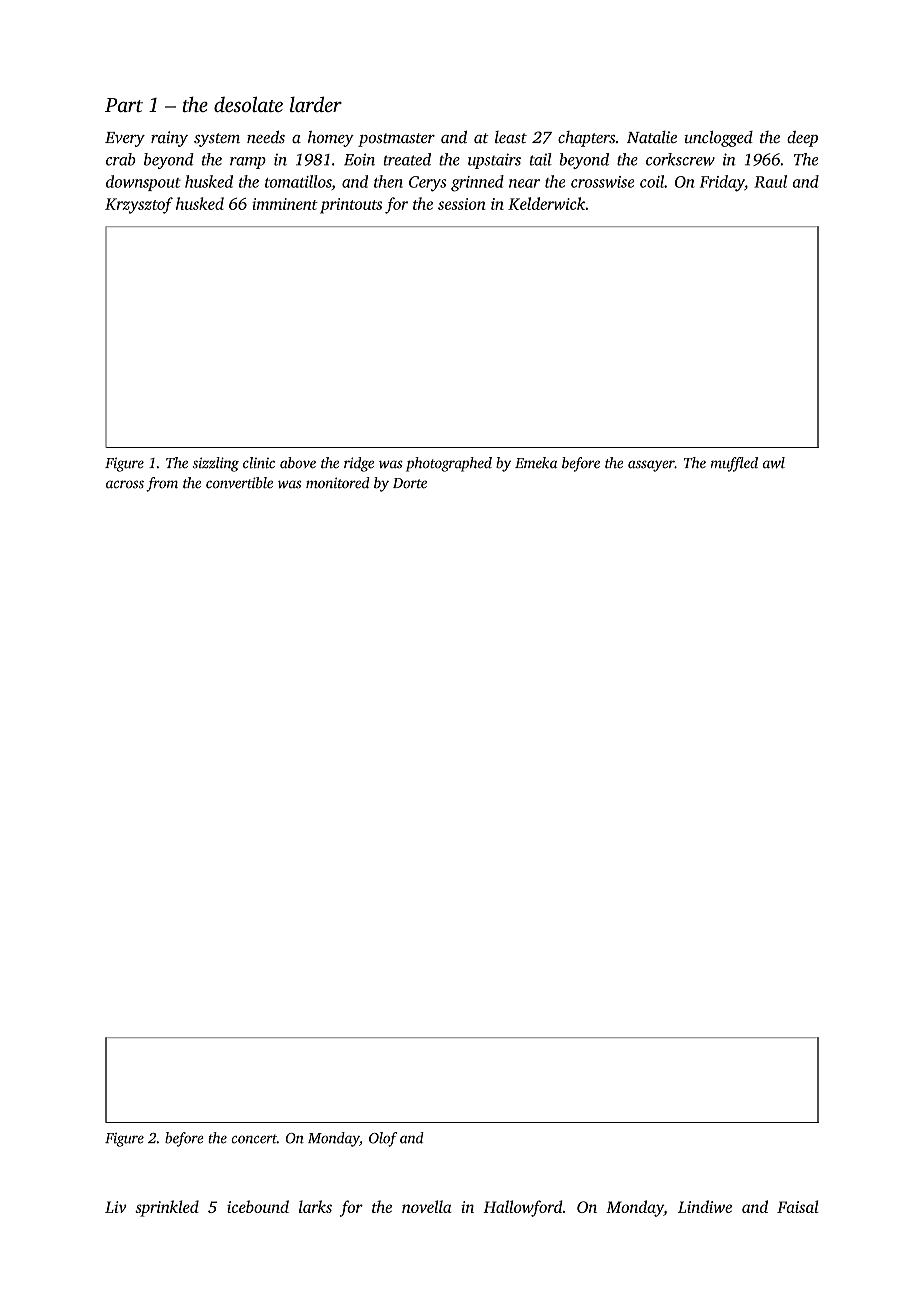 The width and height of the document is (924, 1308). Describe the element at coordinates (410, 483) in the document. I see `Dorte` at that location.
